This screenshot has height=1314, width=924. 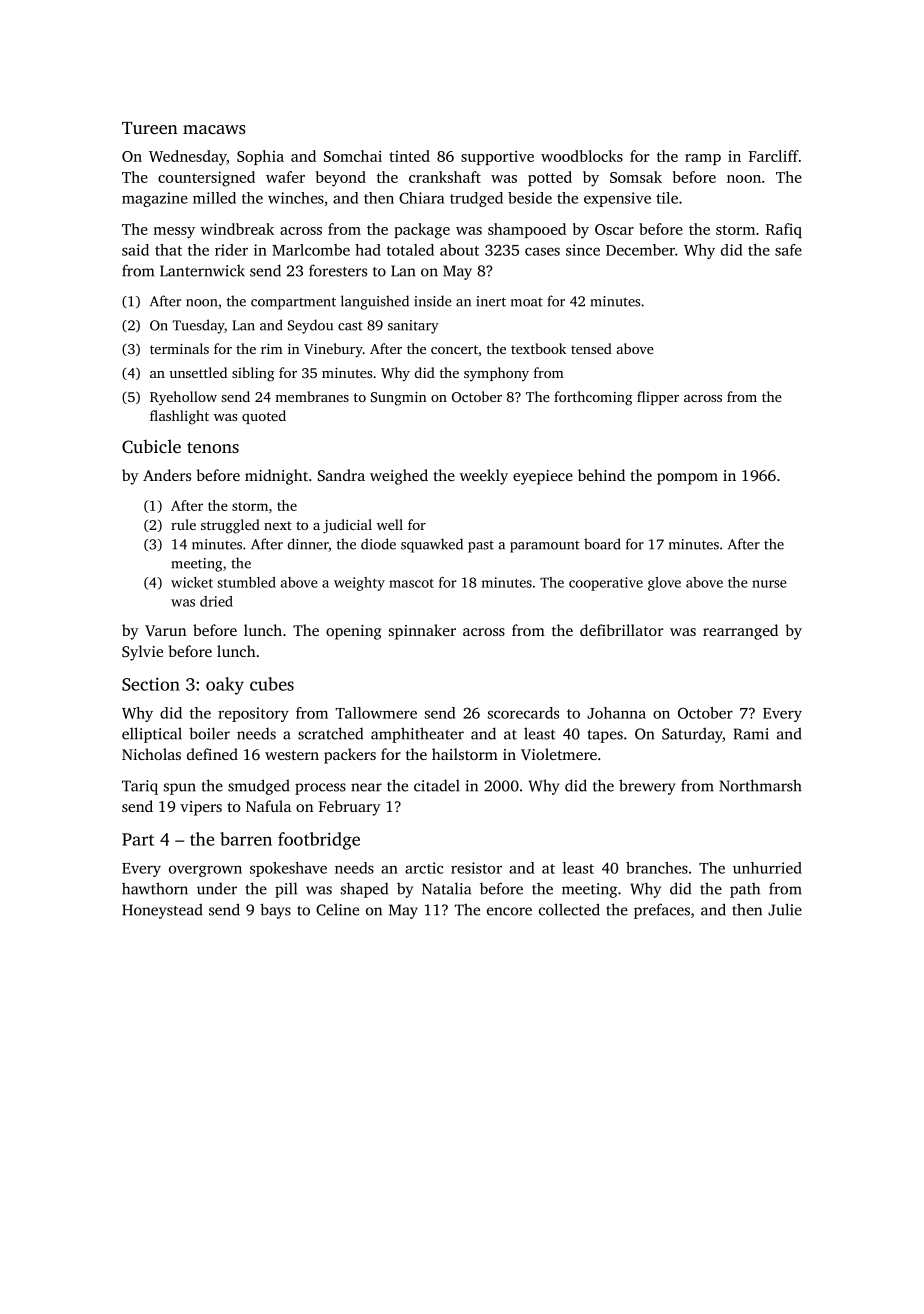 I want to click on dinner, so click(x=308, y=545).
